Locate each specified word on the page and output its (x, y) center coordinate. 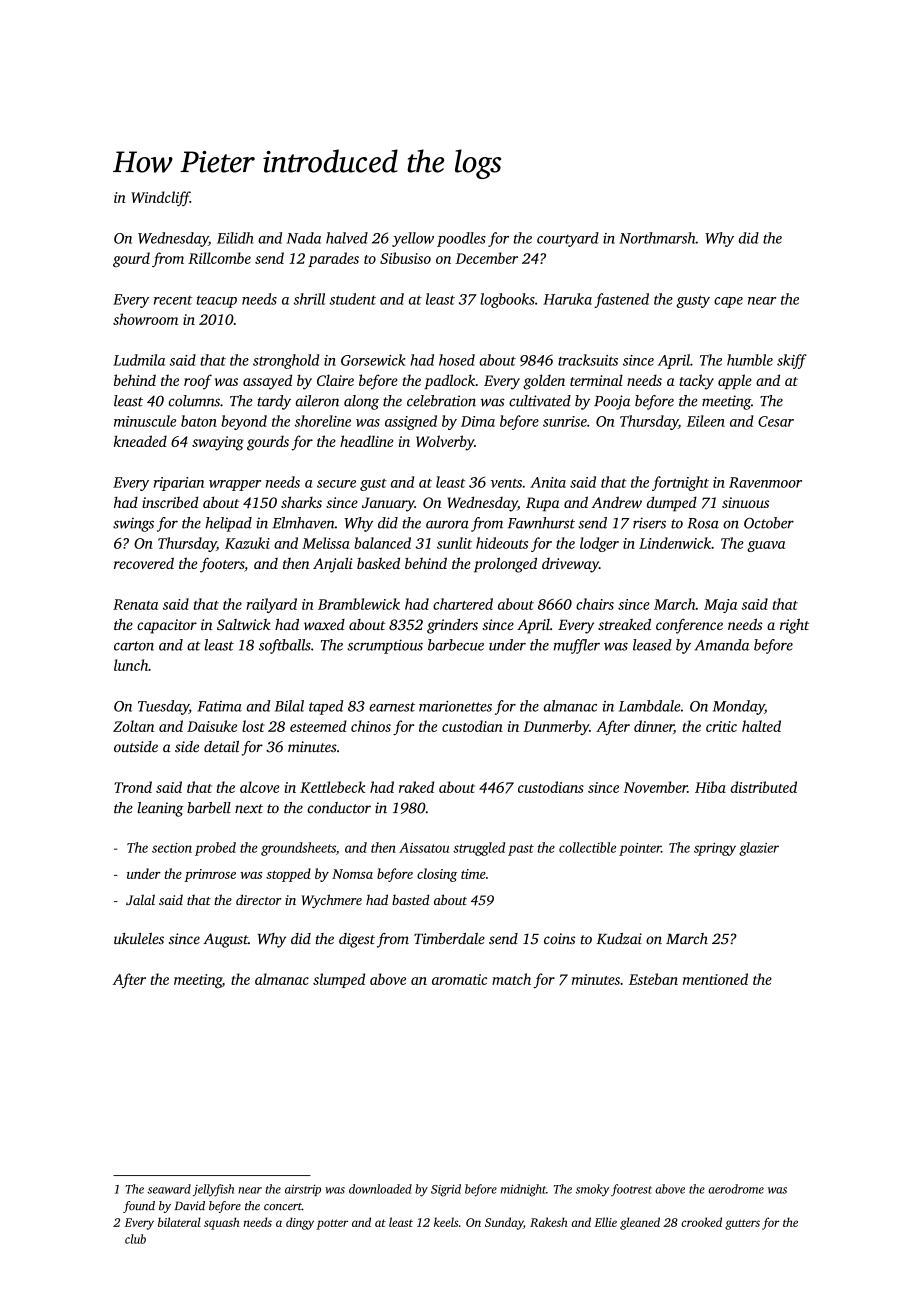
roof (198, 382)
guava (766, 546)
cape (728, 302)
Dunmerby (556, 727)
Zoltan (133, 726)
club (135, 1239)
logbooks (507, 300)
